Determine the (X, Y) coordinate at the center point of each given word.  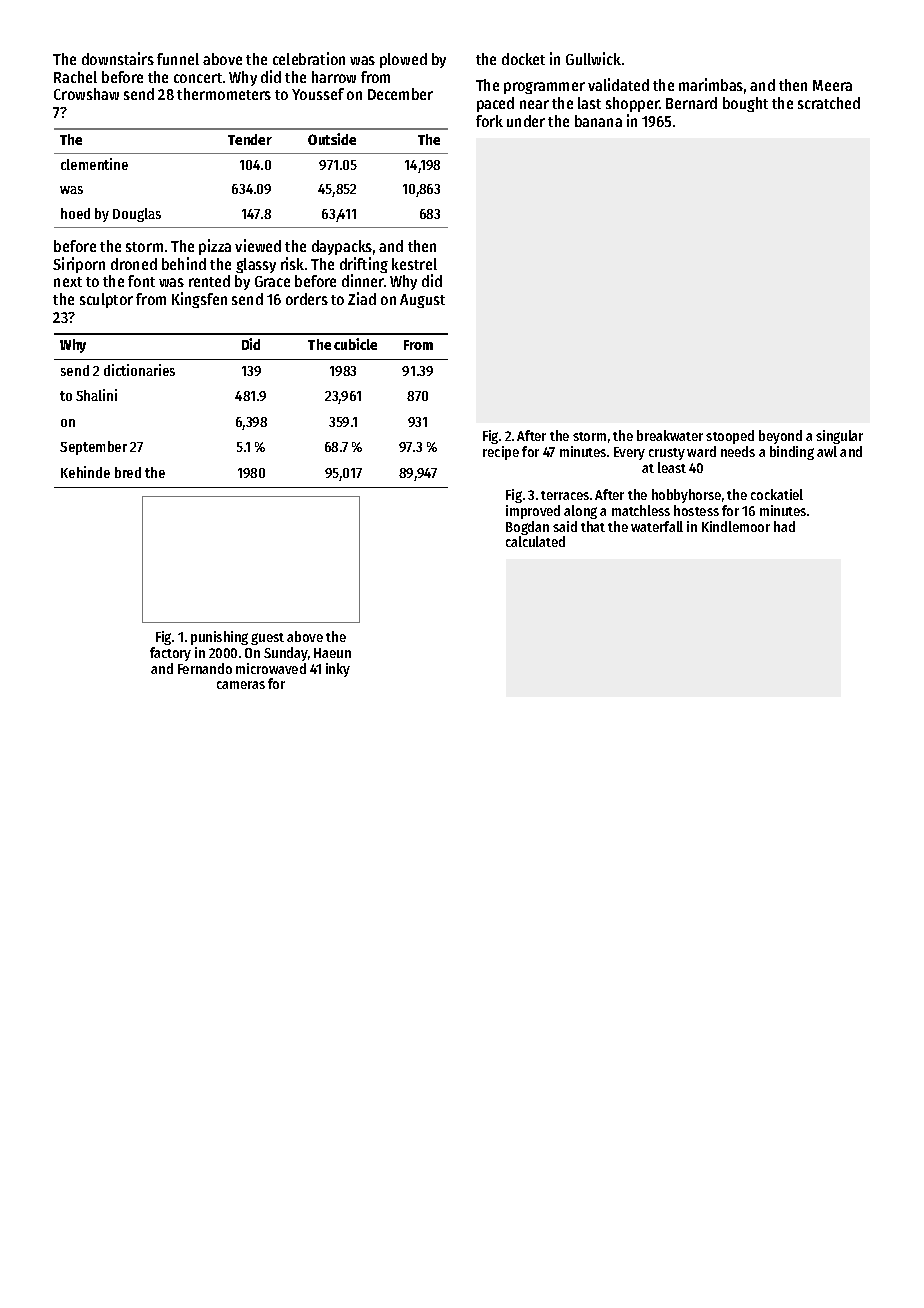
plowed (403, 60)
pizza (215, 247)
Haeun (332, 653)
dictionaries (139, 370)
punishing (219, 638)
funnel (178, 59)
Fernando (205, 668)
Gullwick (593, 58)
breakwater (670, 435)
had (784, 526)
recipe (501, 453)
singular (839, 437)
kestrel (414, 264)
